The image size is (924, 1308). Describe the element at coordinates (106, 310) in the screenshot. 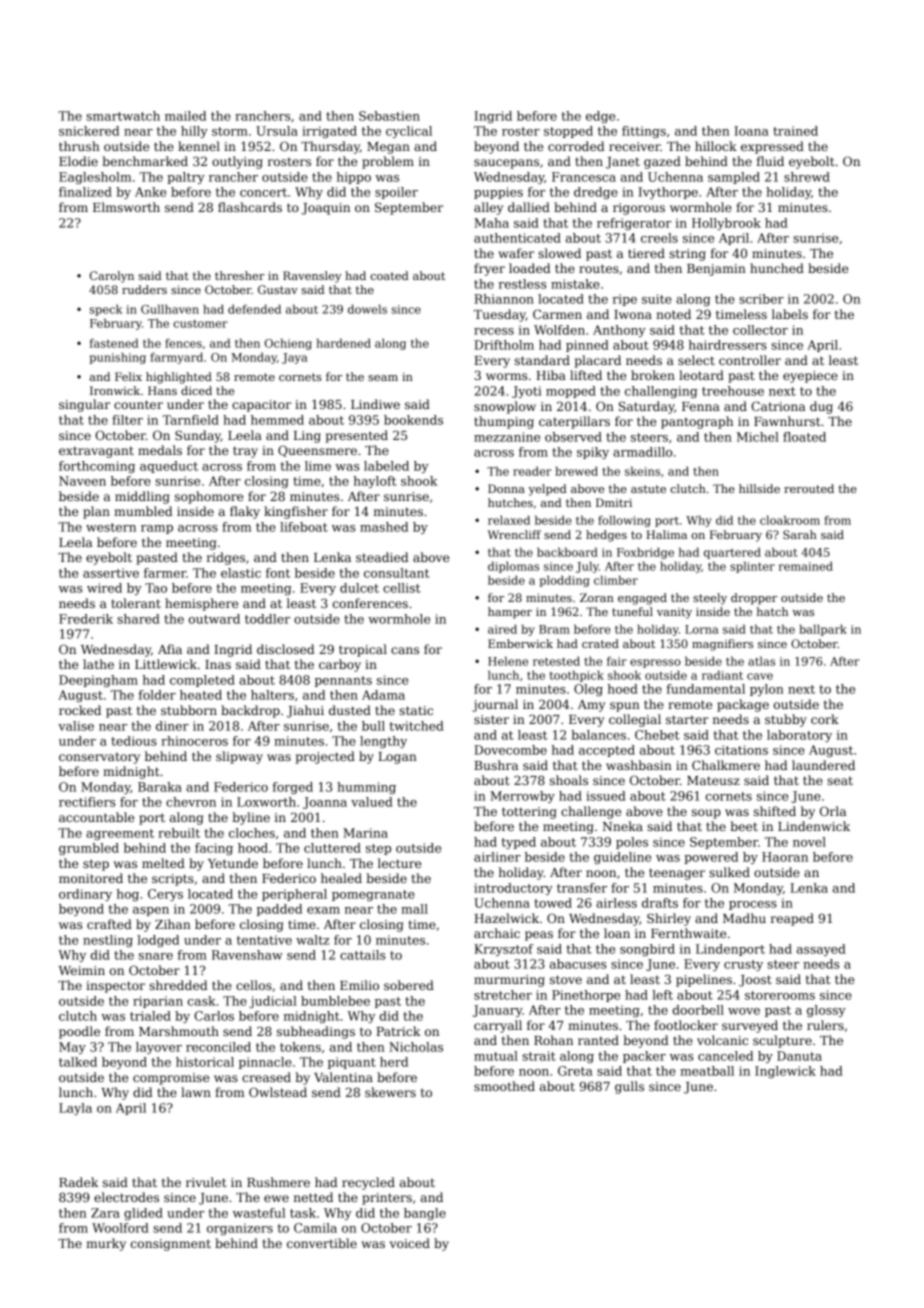

I see `speck` at that location.
